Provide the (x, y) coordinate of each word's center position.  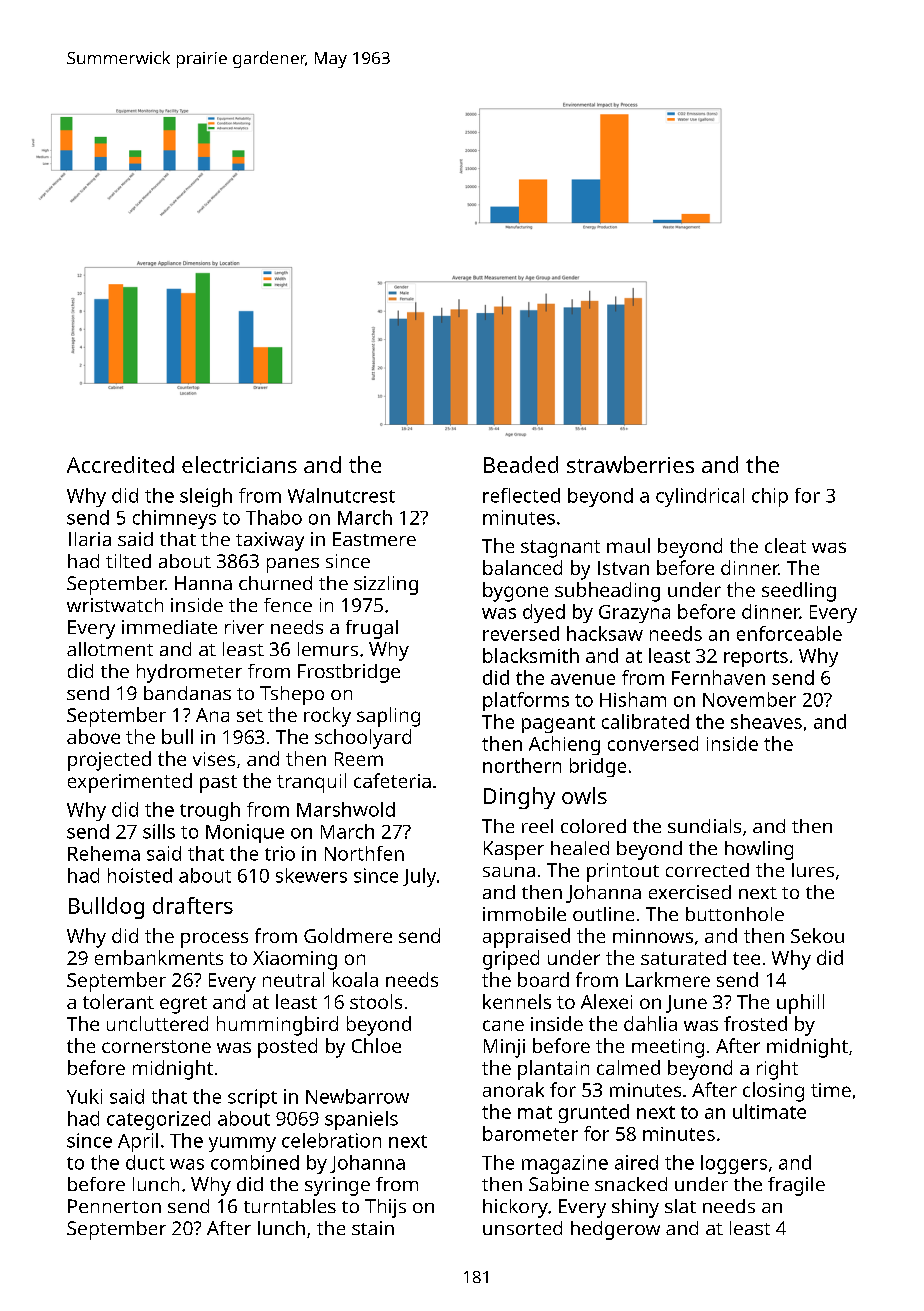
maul (628, 545)
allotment (110, 649)
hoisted (140, 875)
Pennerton (114, 1206)
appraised (526, 938)
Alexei (606, 1001)
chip (770, 497)
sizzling (386, 585)
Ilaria (90, 539)
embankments (159, 957)
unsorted (522, 1228)
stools (376, 1001)
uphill (800, 1004)
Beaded (521, 464)
